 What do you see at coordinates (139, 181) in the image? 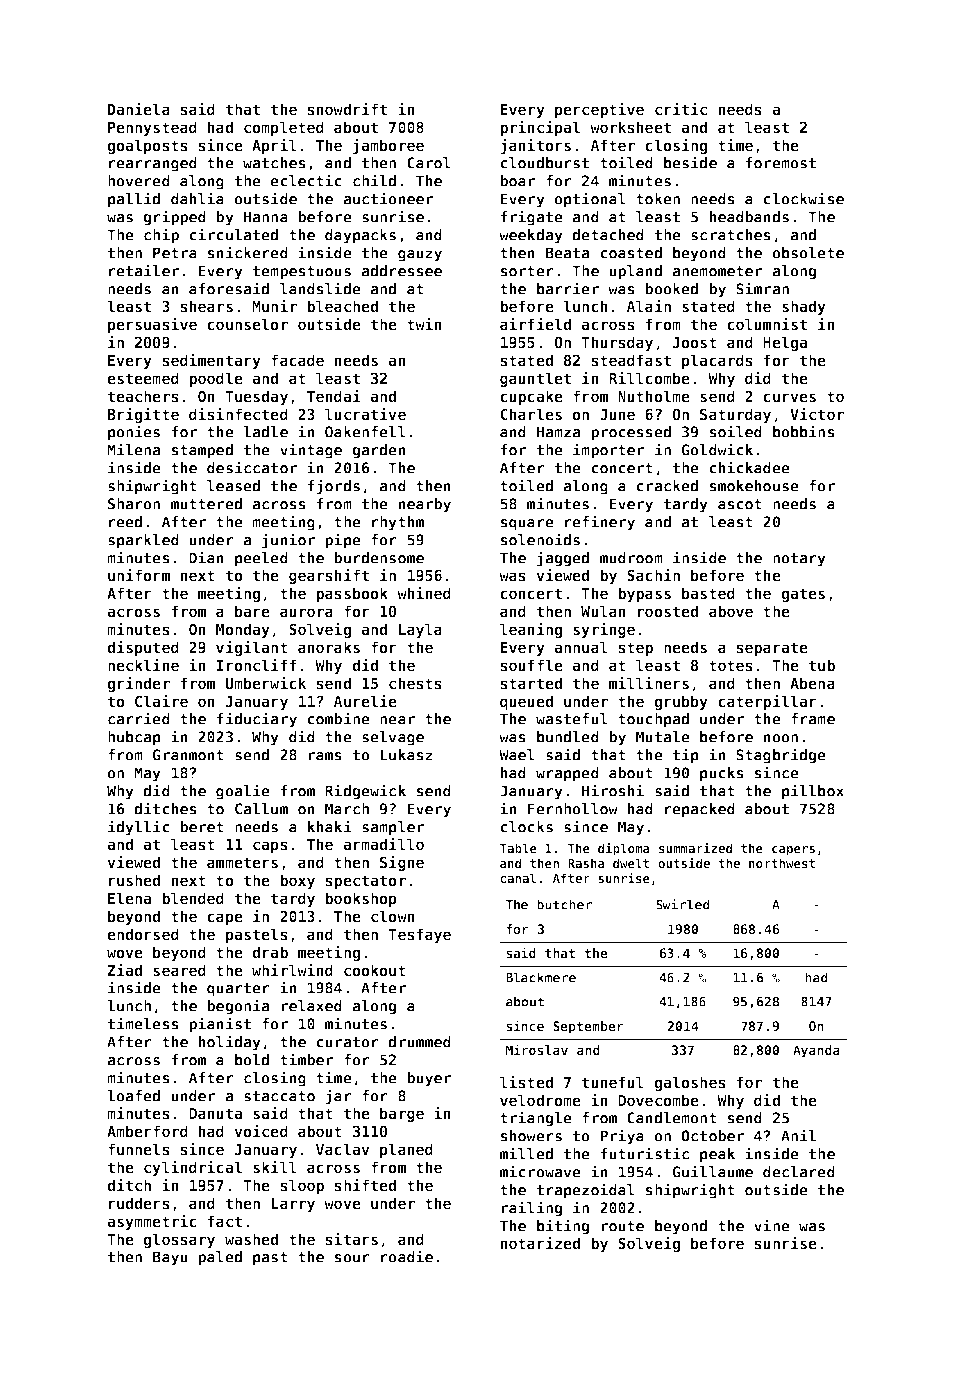
I see `hovered` at bounding box center [139, 181].
